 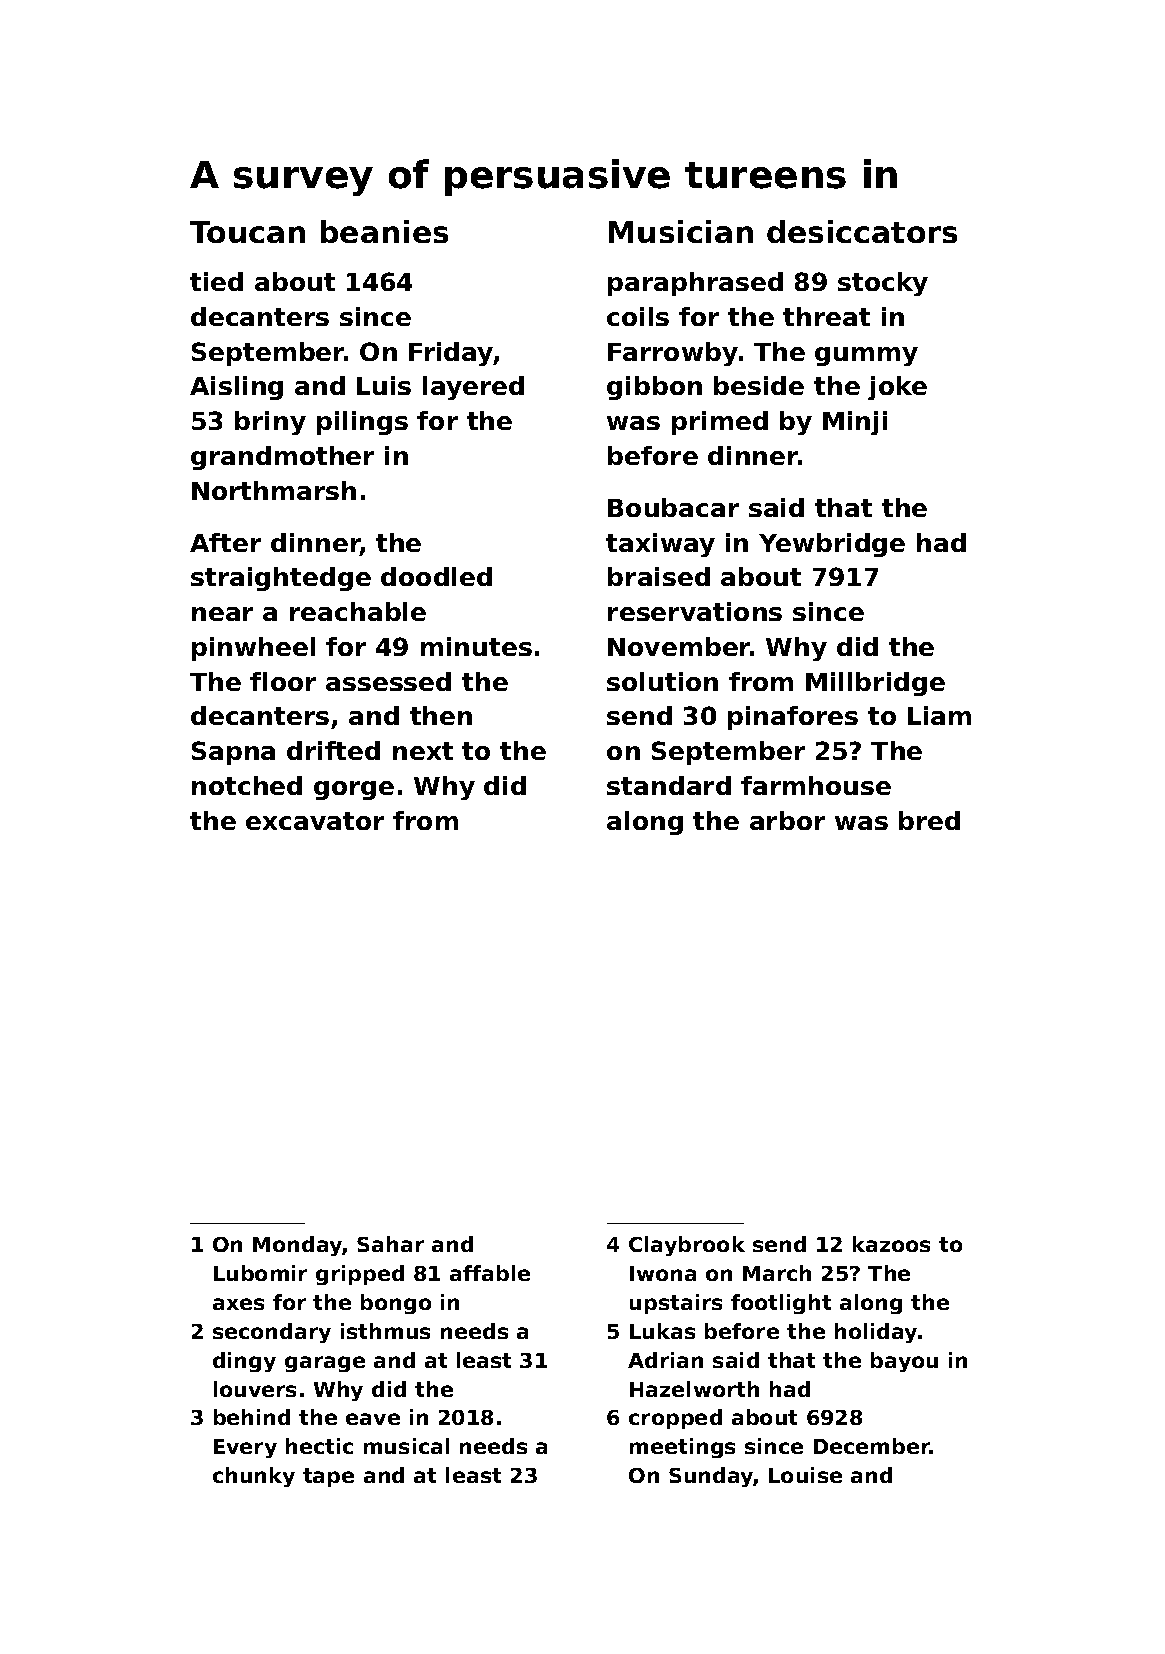 I want to click on Adrian, so click(x=665, y=1360).
